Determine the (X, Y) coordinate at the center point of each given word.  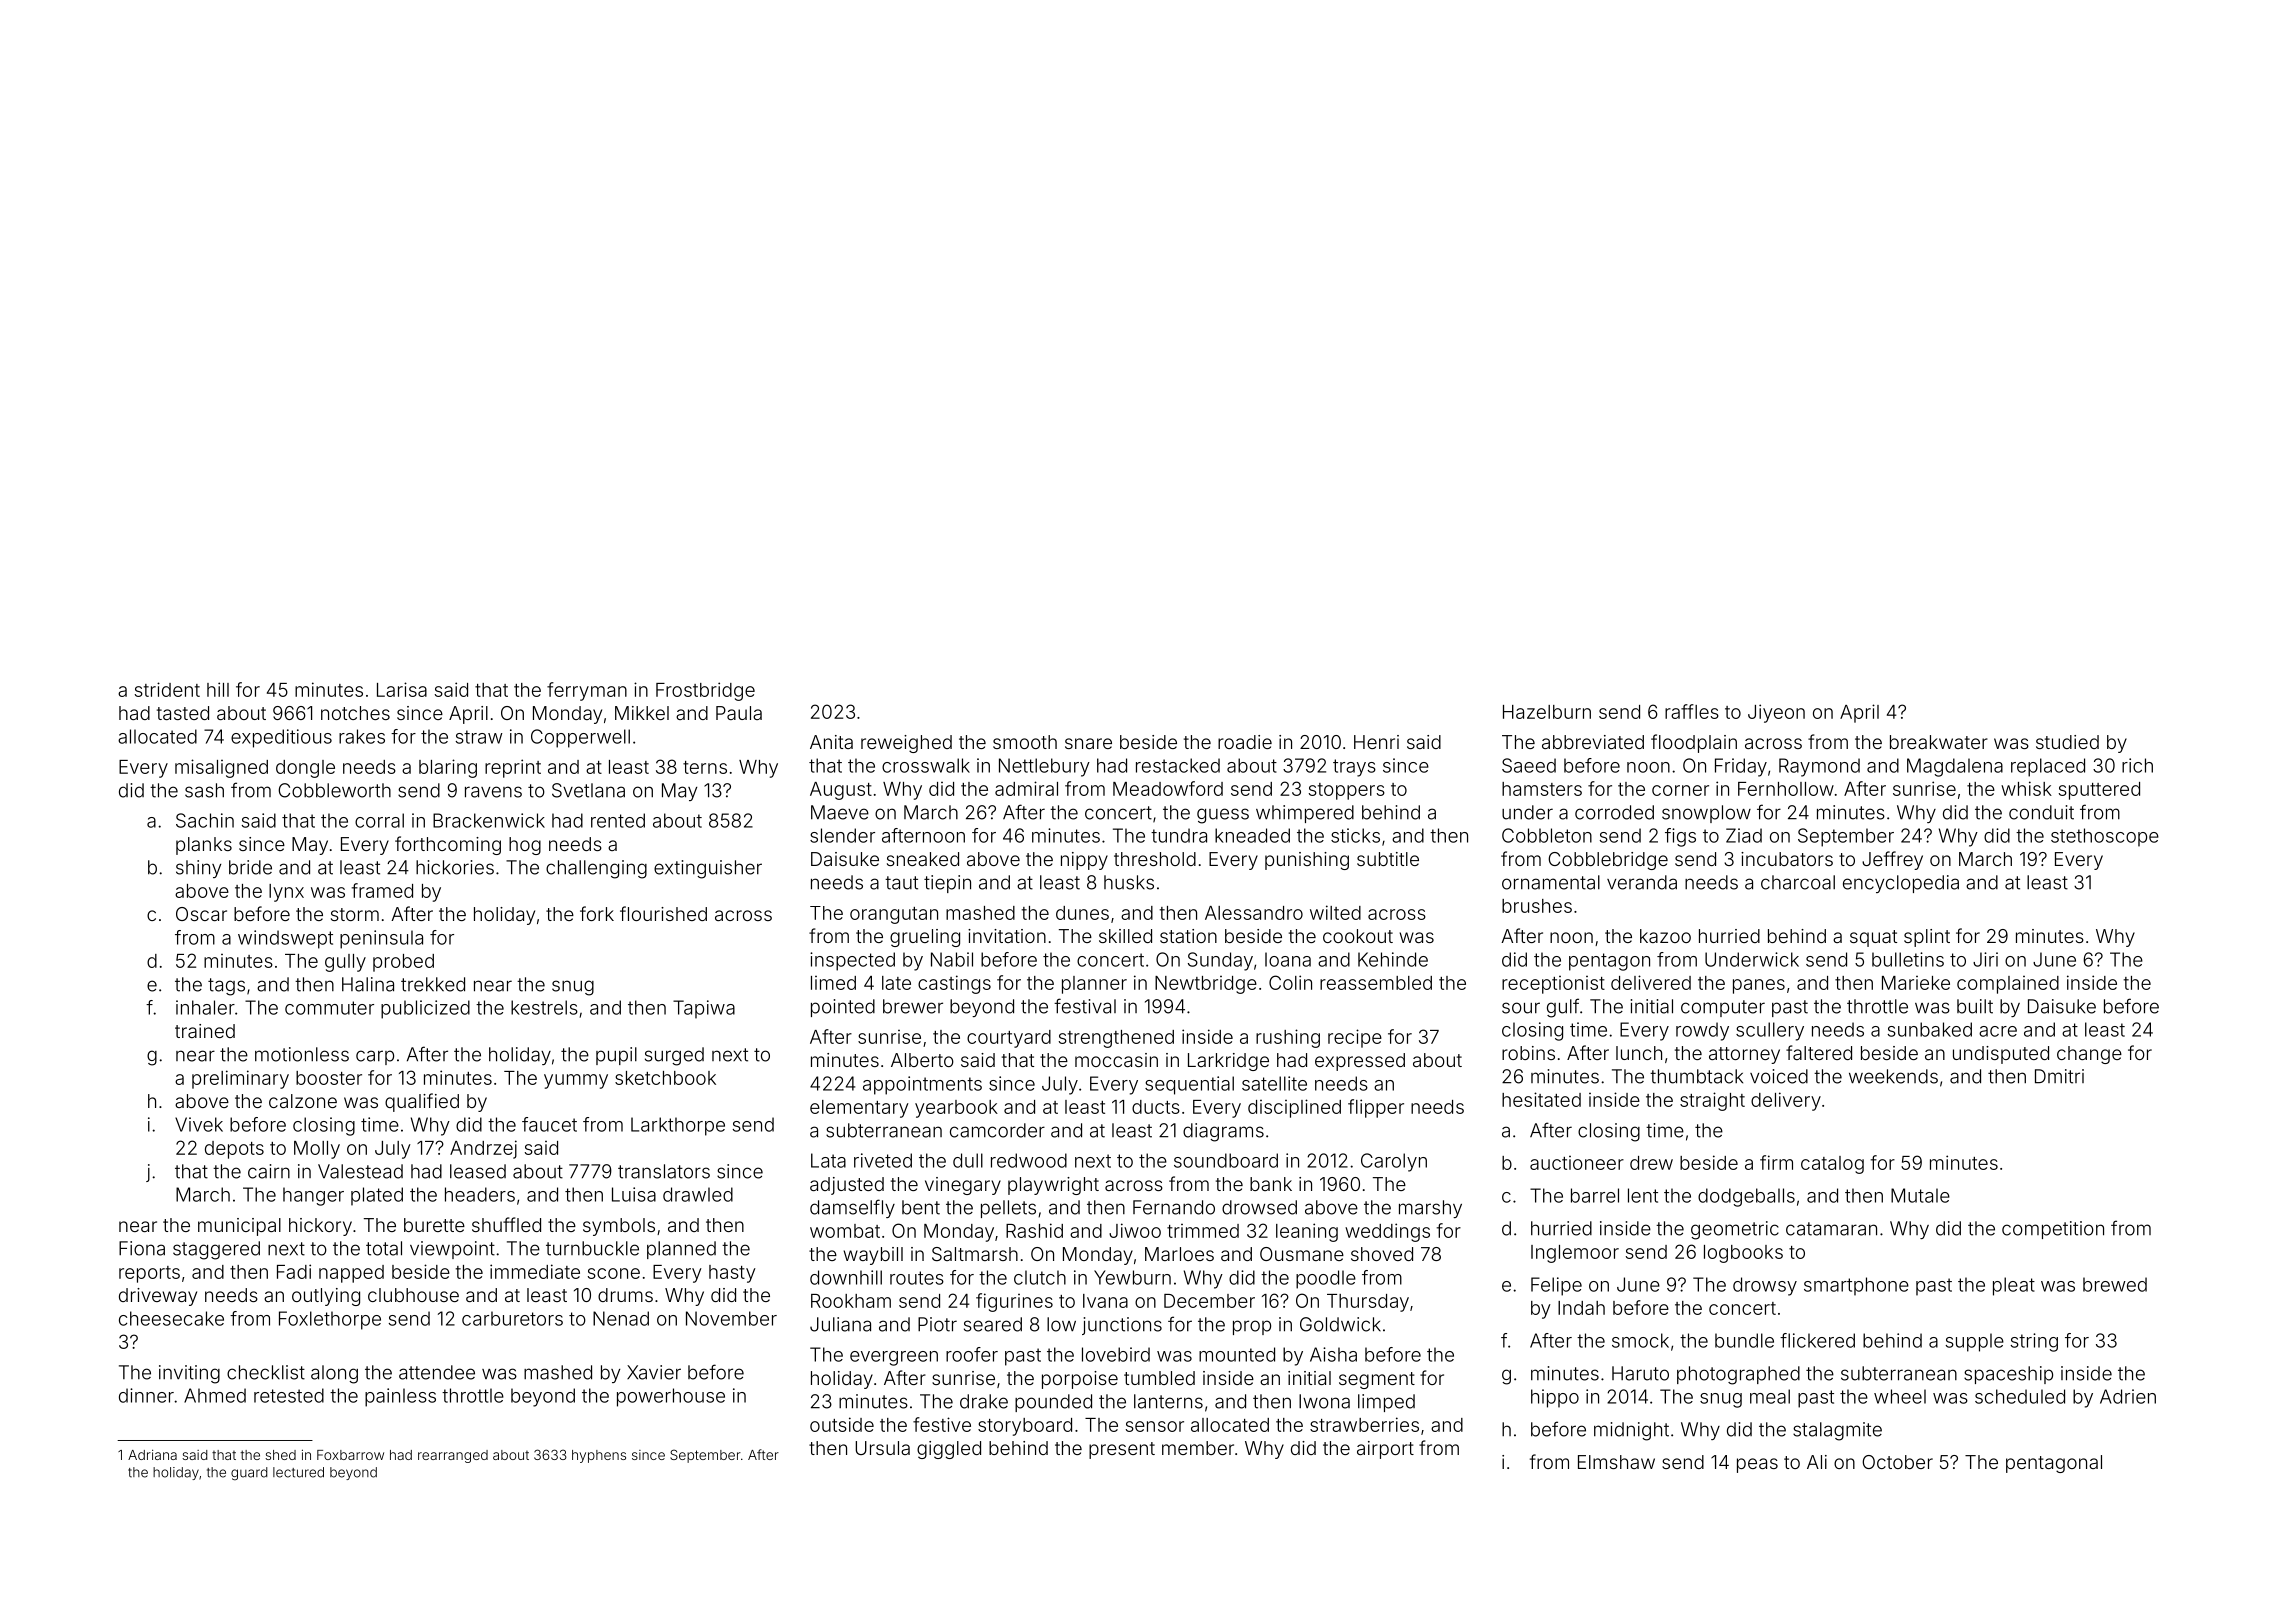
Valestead (360, 1171)
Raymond (1819, 767)
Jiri (1985, 959)
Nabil (952, 959)
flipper (1376, 1108)
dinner (146, 1395)
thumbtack (1696, 1076)
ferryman (587, 691)
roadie (1245, 742)
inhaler (205, 1007)
